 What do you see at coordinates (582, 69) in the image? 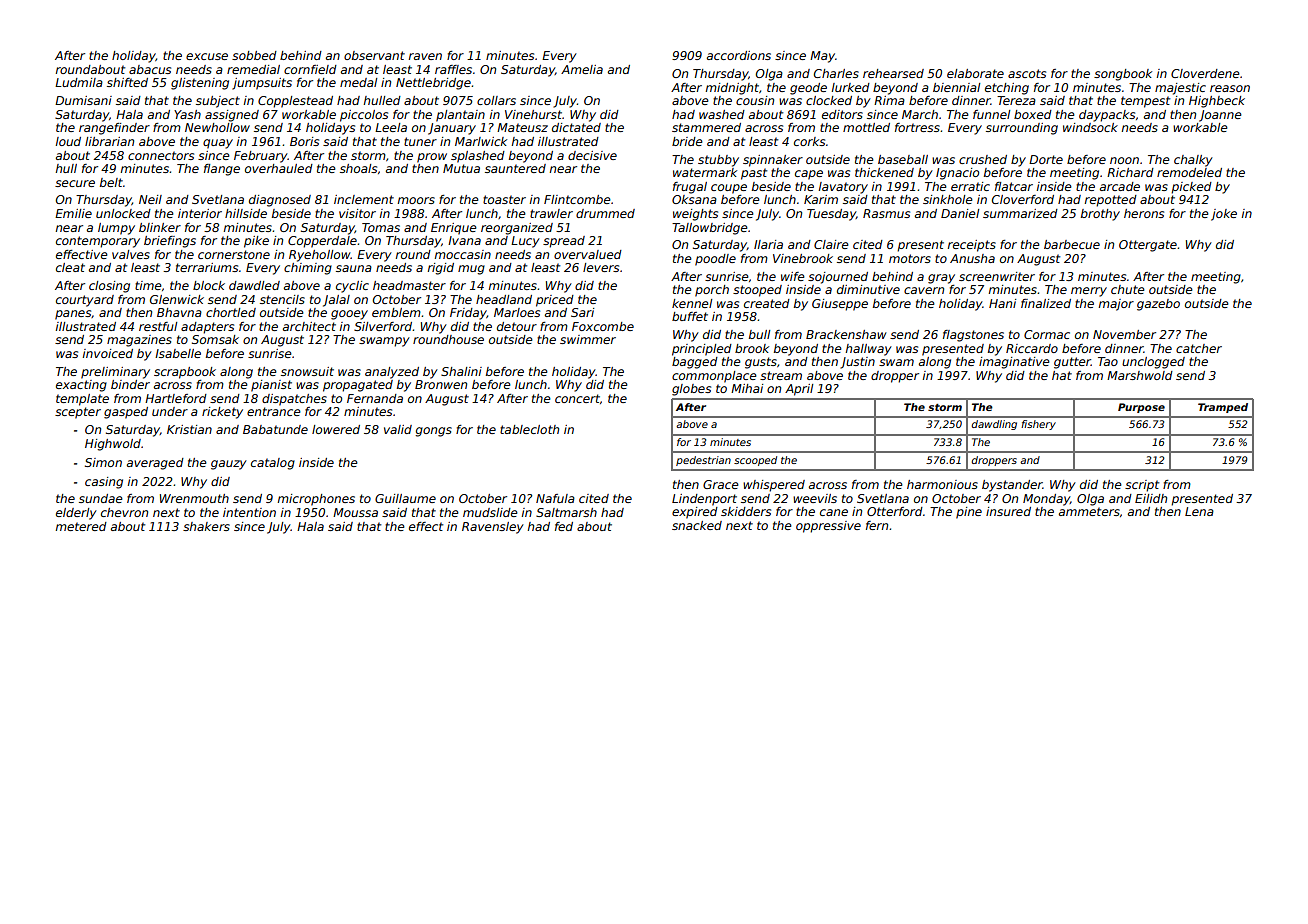
I see `Amelia` at bounding box center [582, 69].
